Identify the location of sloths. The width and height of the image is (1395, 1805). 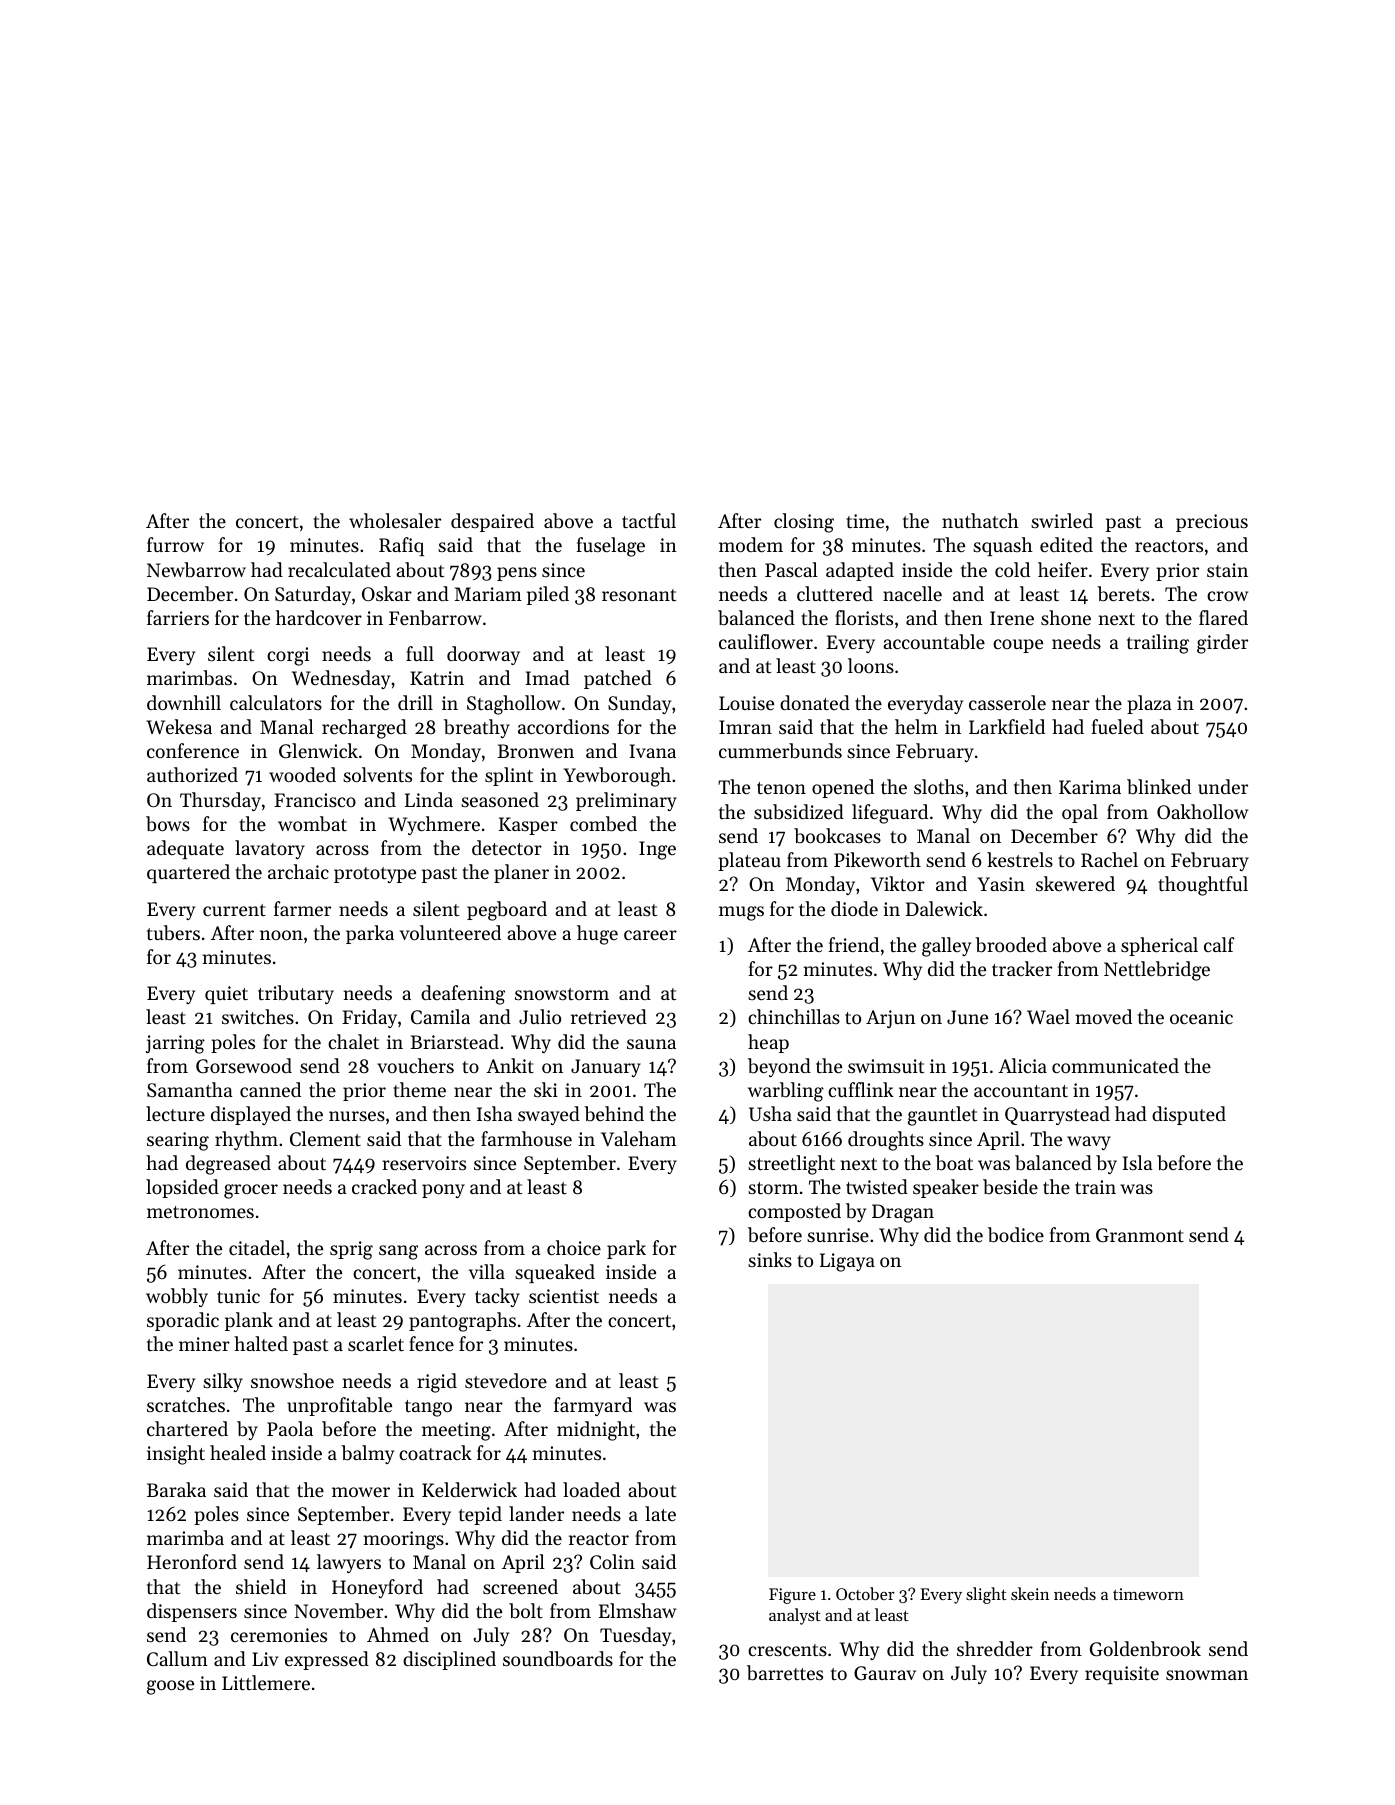
(939, 786).
